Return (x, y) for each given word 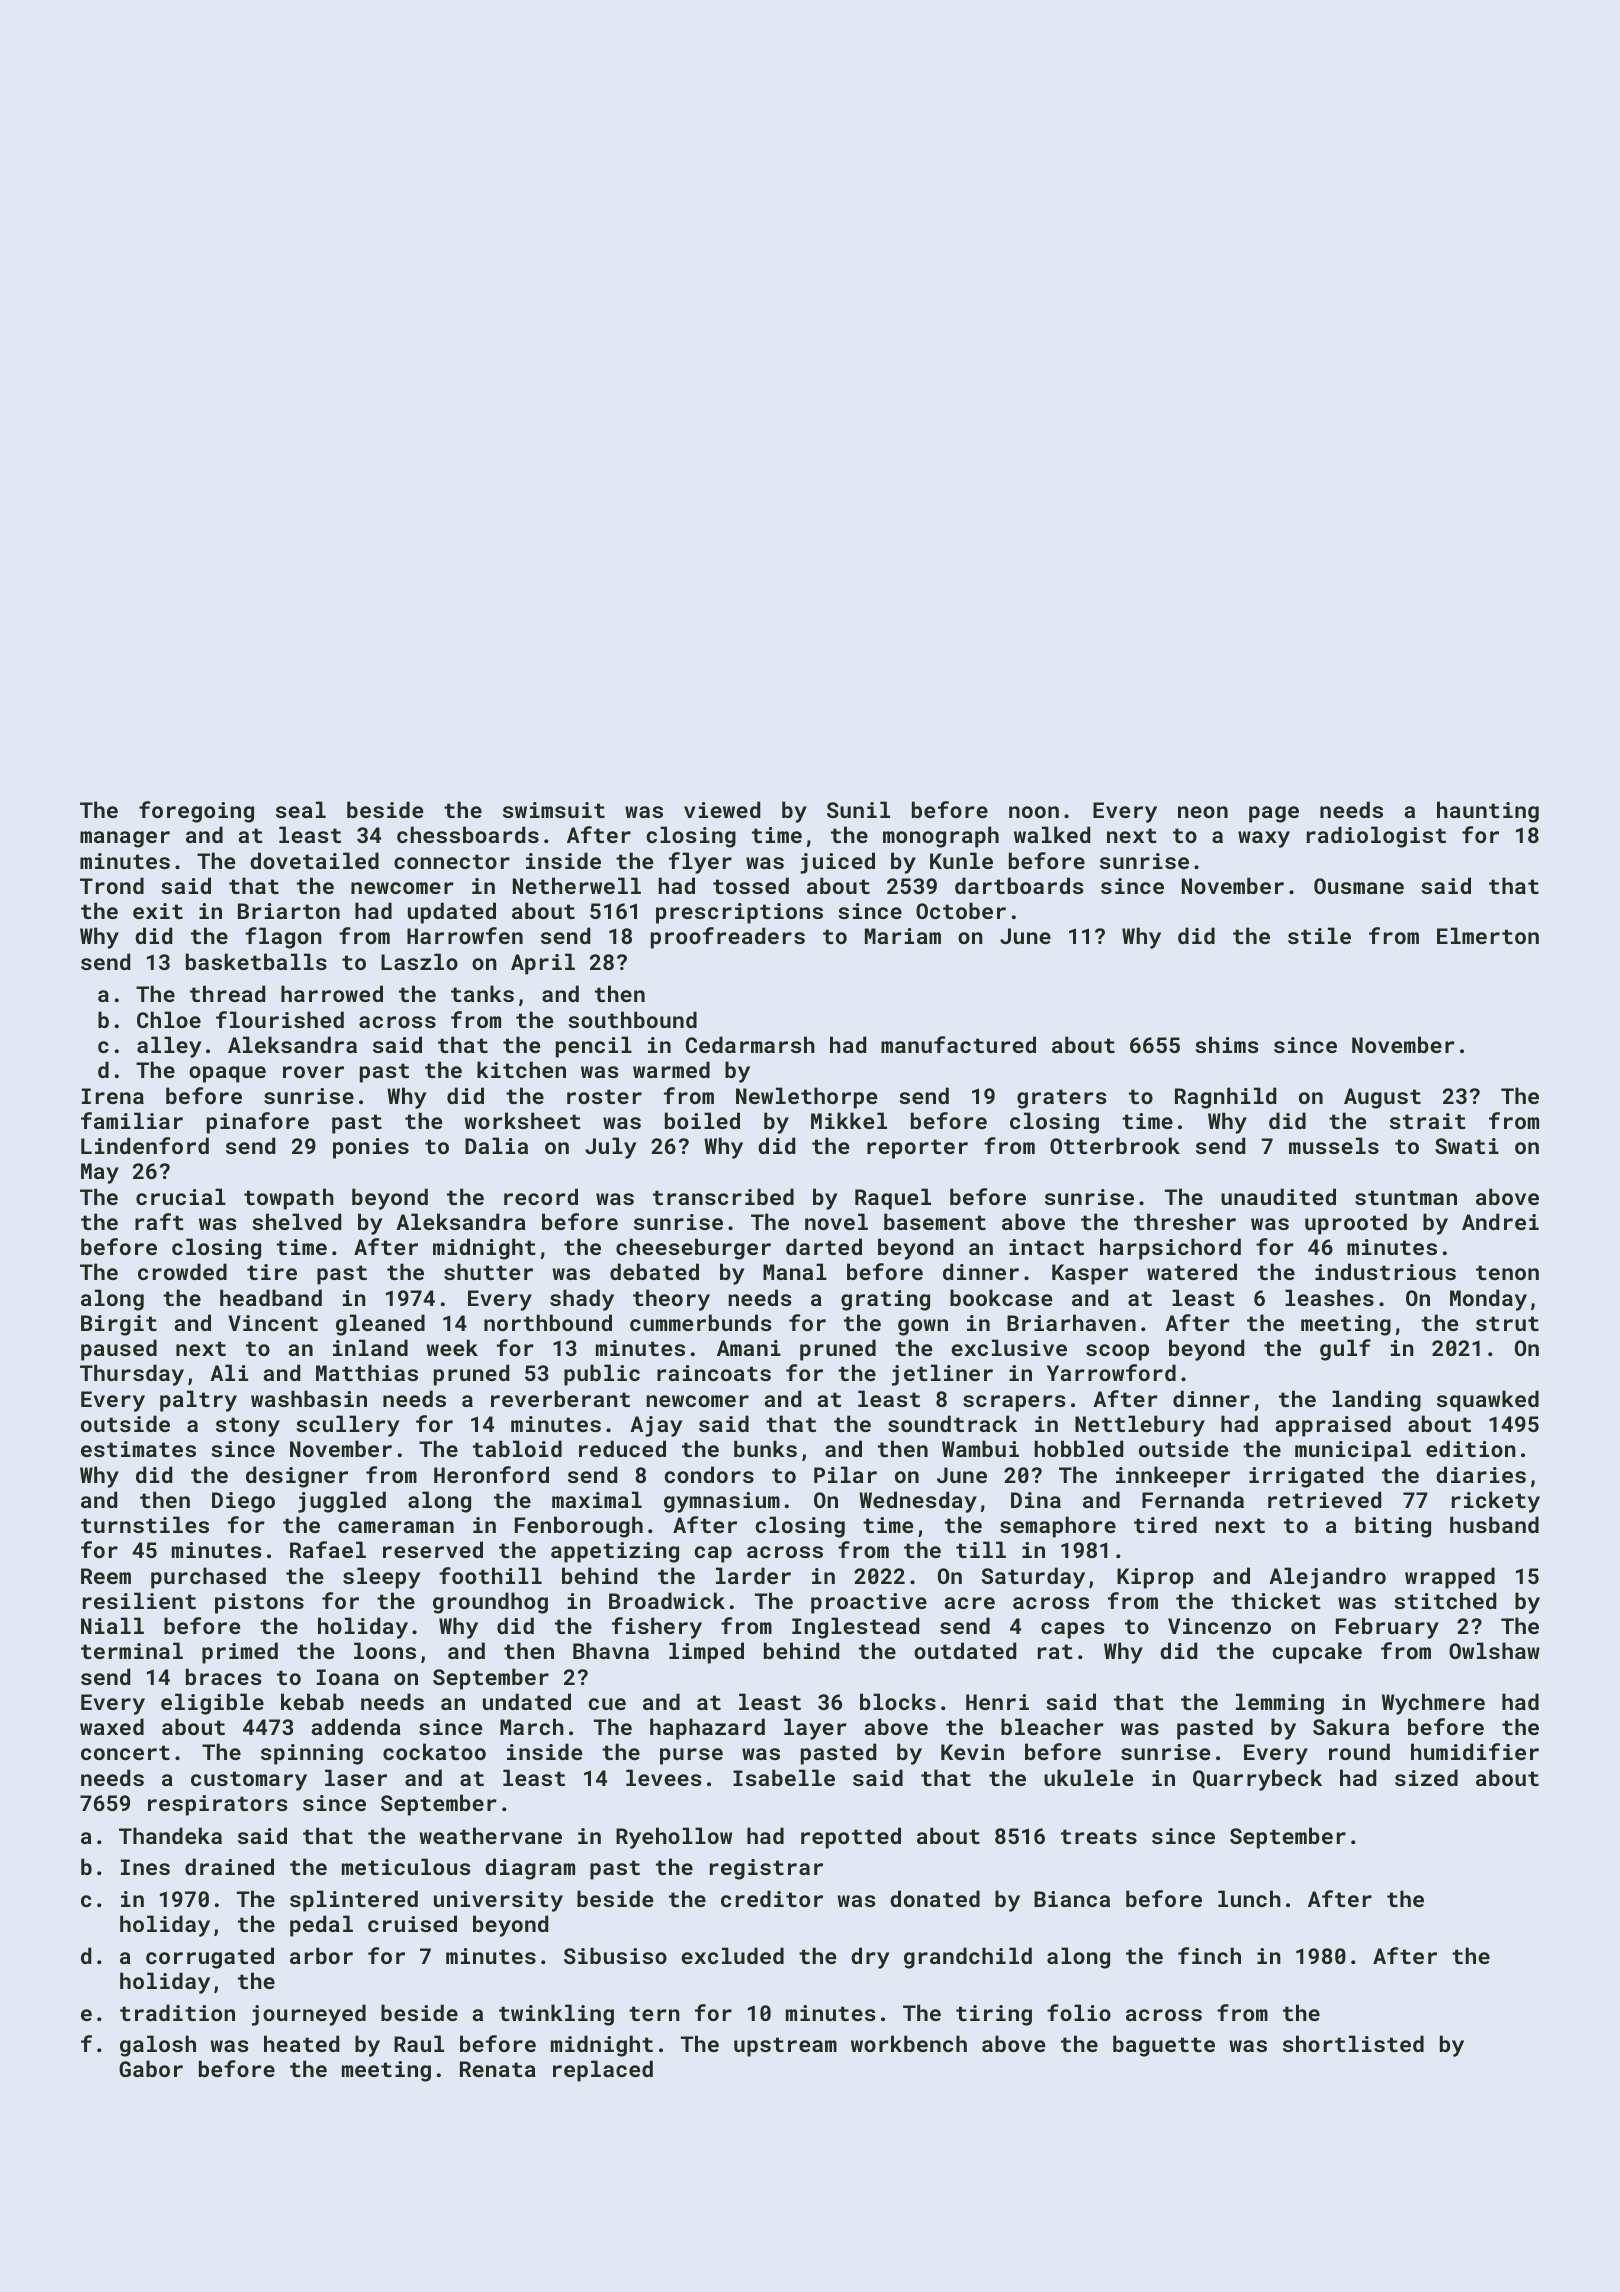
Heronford (491, 1474)
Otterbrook (1115, 1145)
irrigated (1306, 1477)
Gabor (151, 2068)
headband (271, 1297)
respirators (217, 1805)
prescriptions (739, 913)
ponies (371, 1148)
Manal (795, 1271)
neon (1203, 812)
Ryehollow (674, 1838)
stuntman (1406, 1197)
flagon (283, 938)
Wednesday (918, 1502)
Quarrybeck (1257, 1780)
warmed (671, 1069)
